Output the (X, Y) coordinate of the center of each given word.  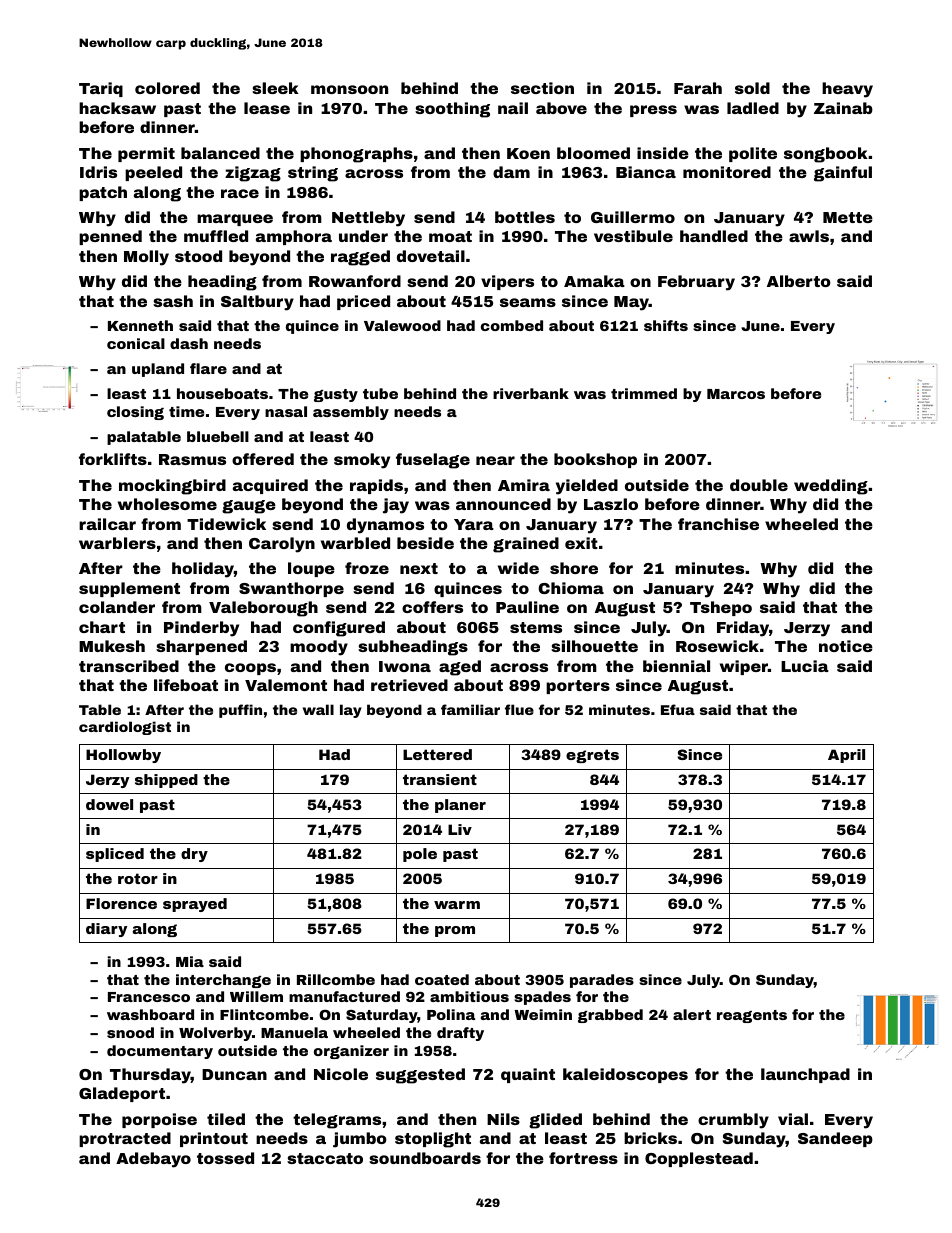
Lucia (805, 666)
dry (194, 855)
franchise (718, 524)
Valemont (286, 685)
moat (450, 236)
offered (263, 459)
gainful (843, 174)
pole (420, 855)
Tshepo (721, 608)
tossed (225, 1158)
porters (578, 687)
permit (146, 154)
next (419, 568)
